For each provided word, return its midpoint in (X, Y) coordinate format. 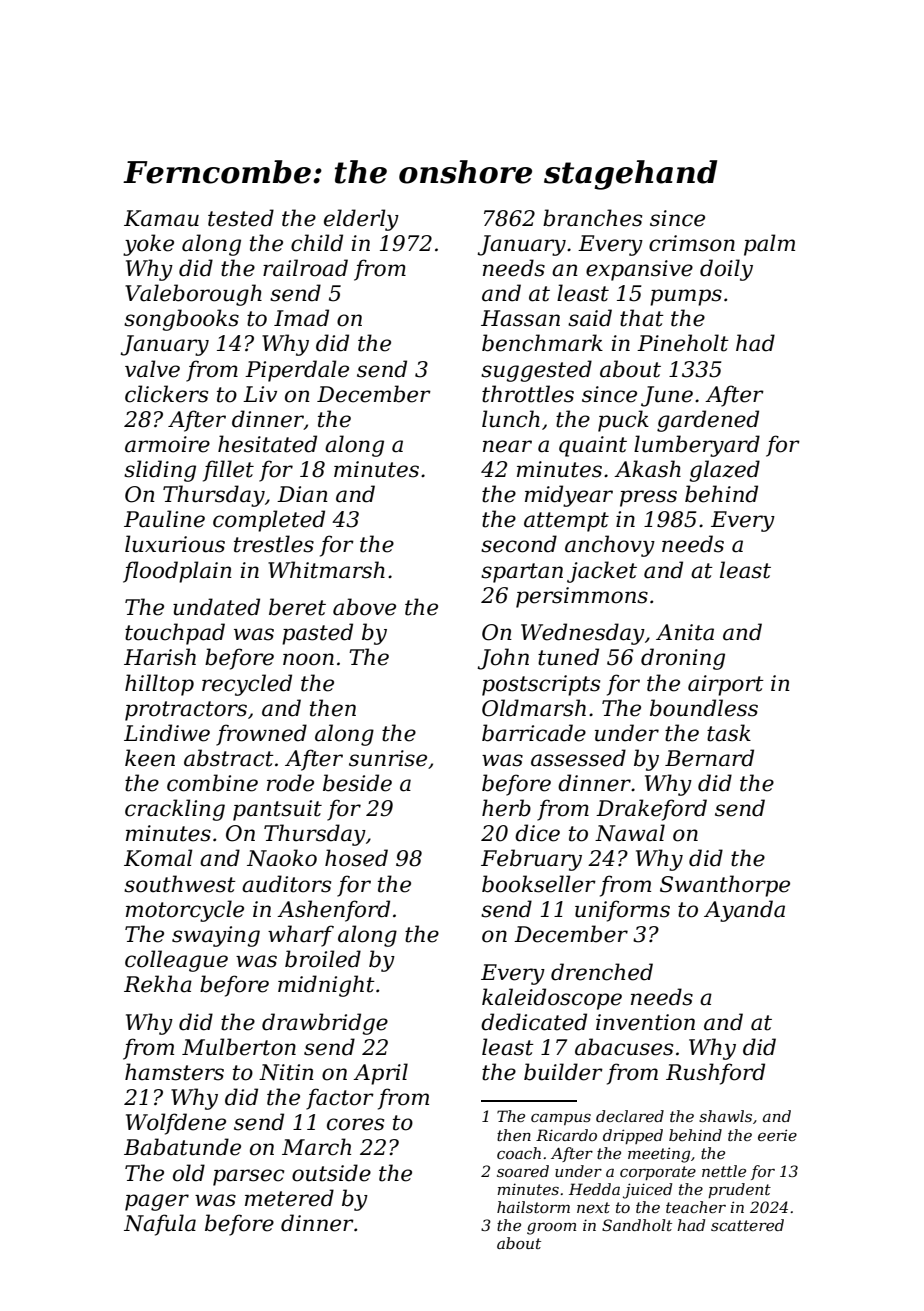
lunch (511, 419)
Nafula (160, 1225)
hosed (356, 858)
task (729, 733)
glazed (724, 471)
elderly (361, 220)
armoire (167, 444)
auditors (286, 884)
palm (769, 245)
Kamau (161, 218)
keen (150, 758)
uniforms (622, 911)
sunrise (388, 758)
